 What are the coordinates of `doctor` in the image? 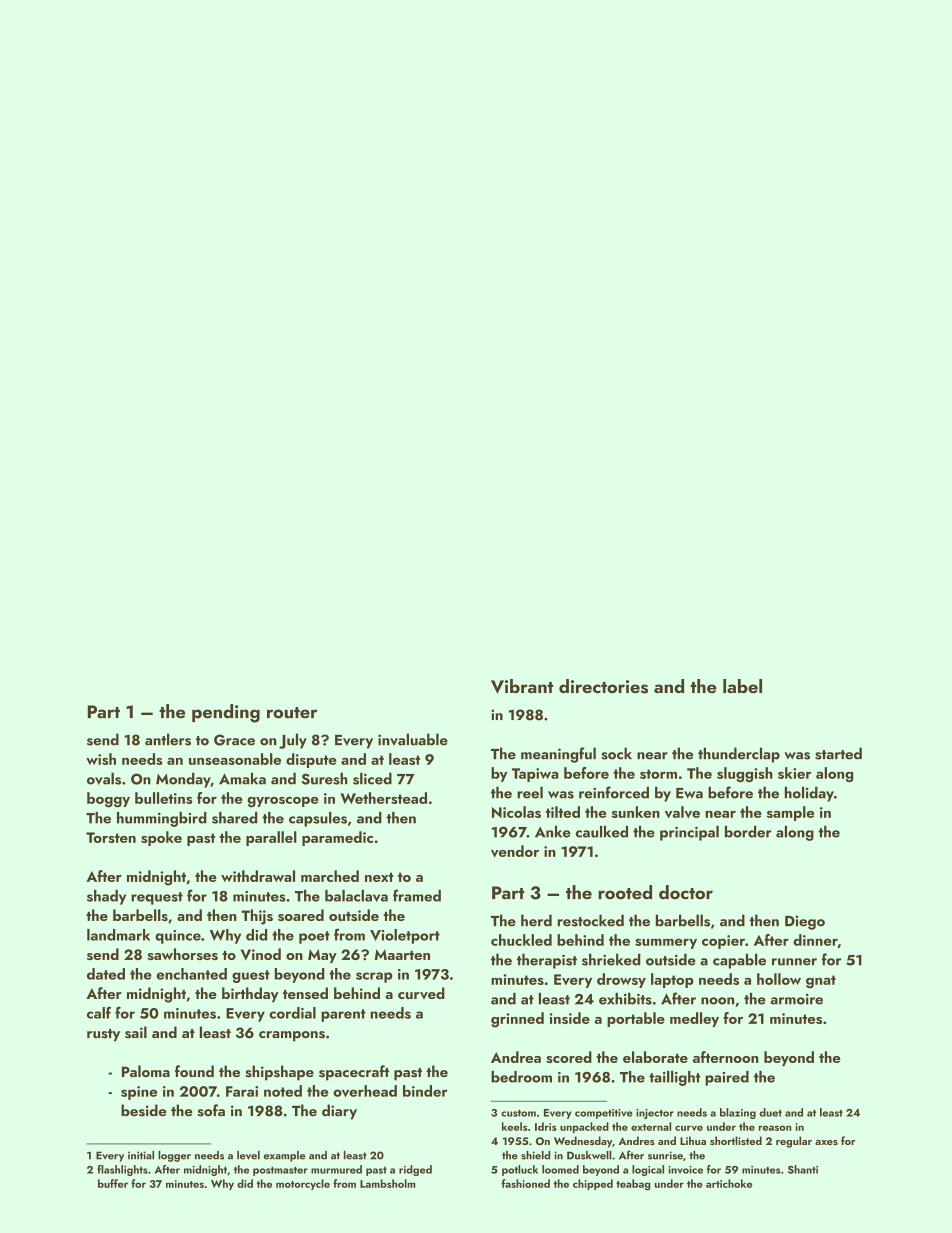 It's located at (686, 892).
